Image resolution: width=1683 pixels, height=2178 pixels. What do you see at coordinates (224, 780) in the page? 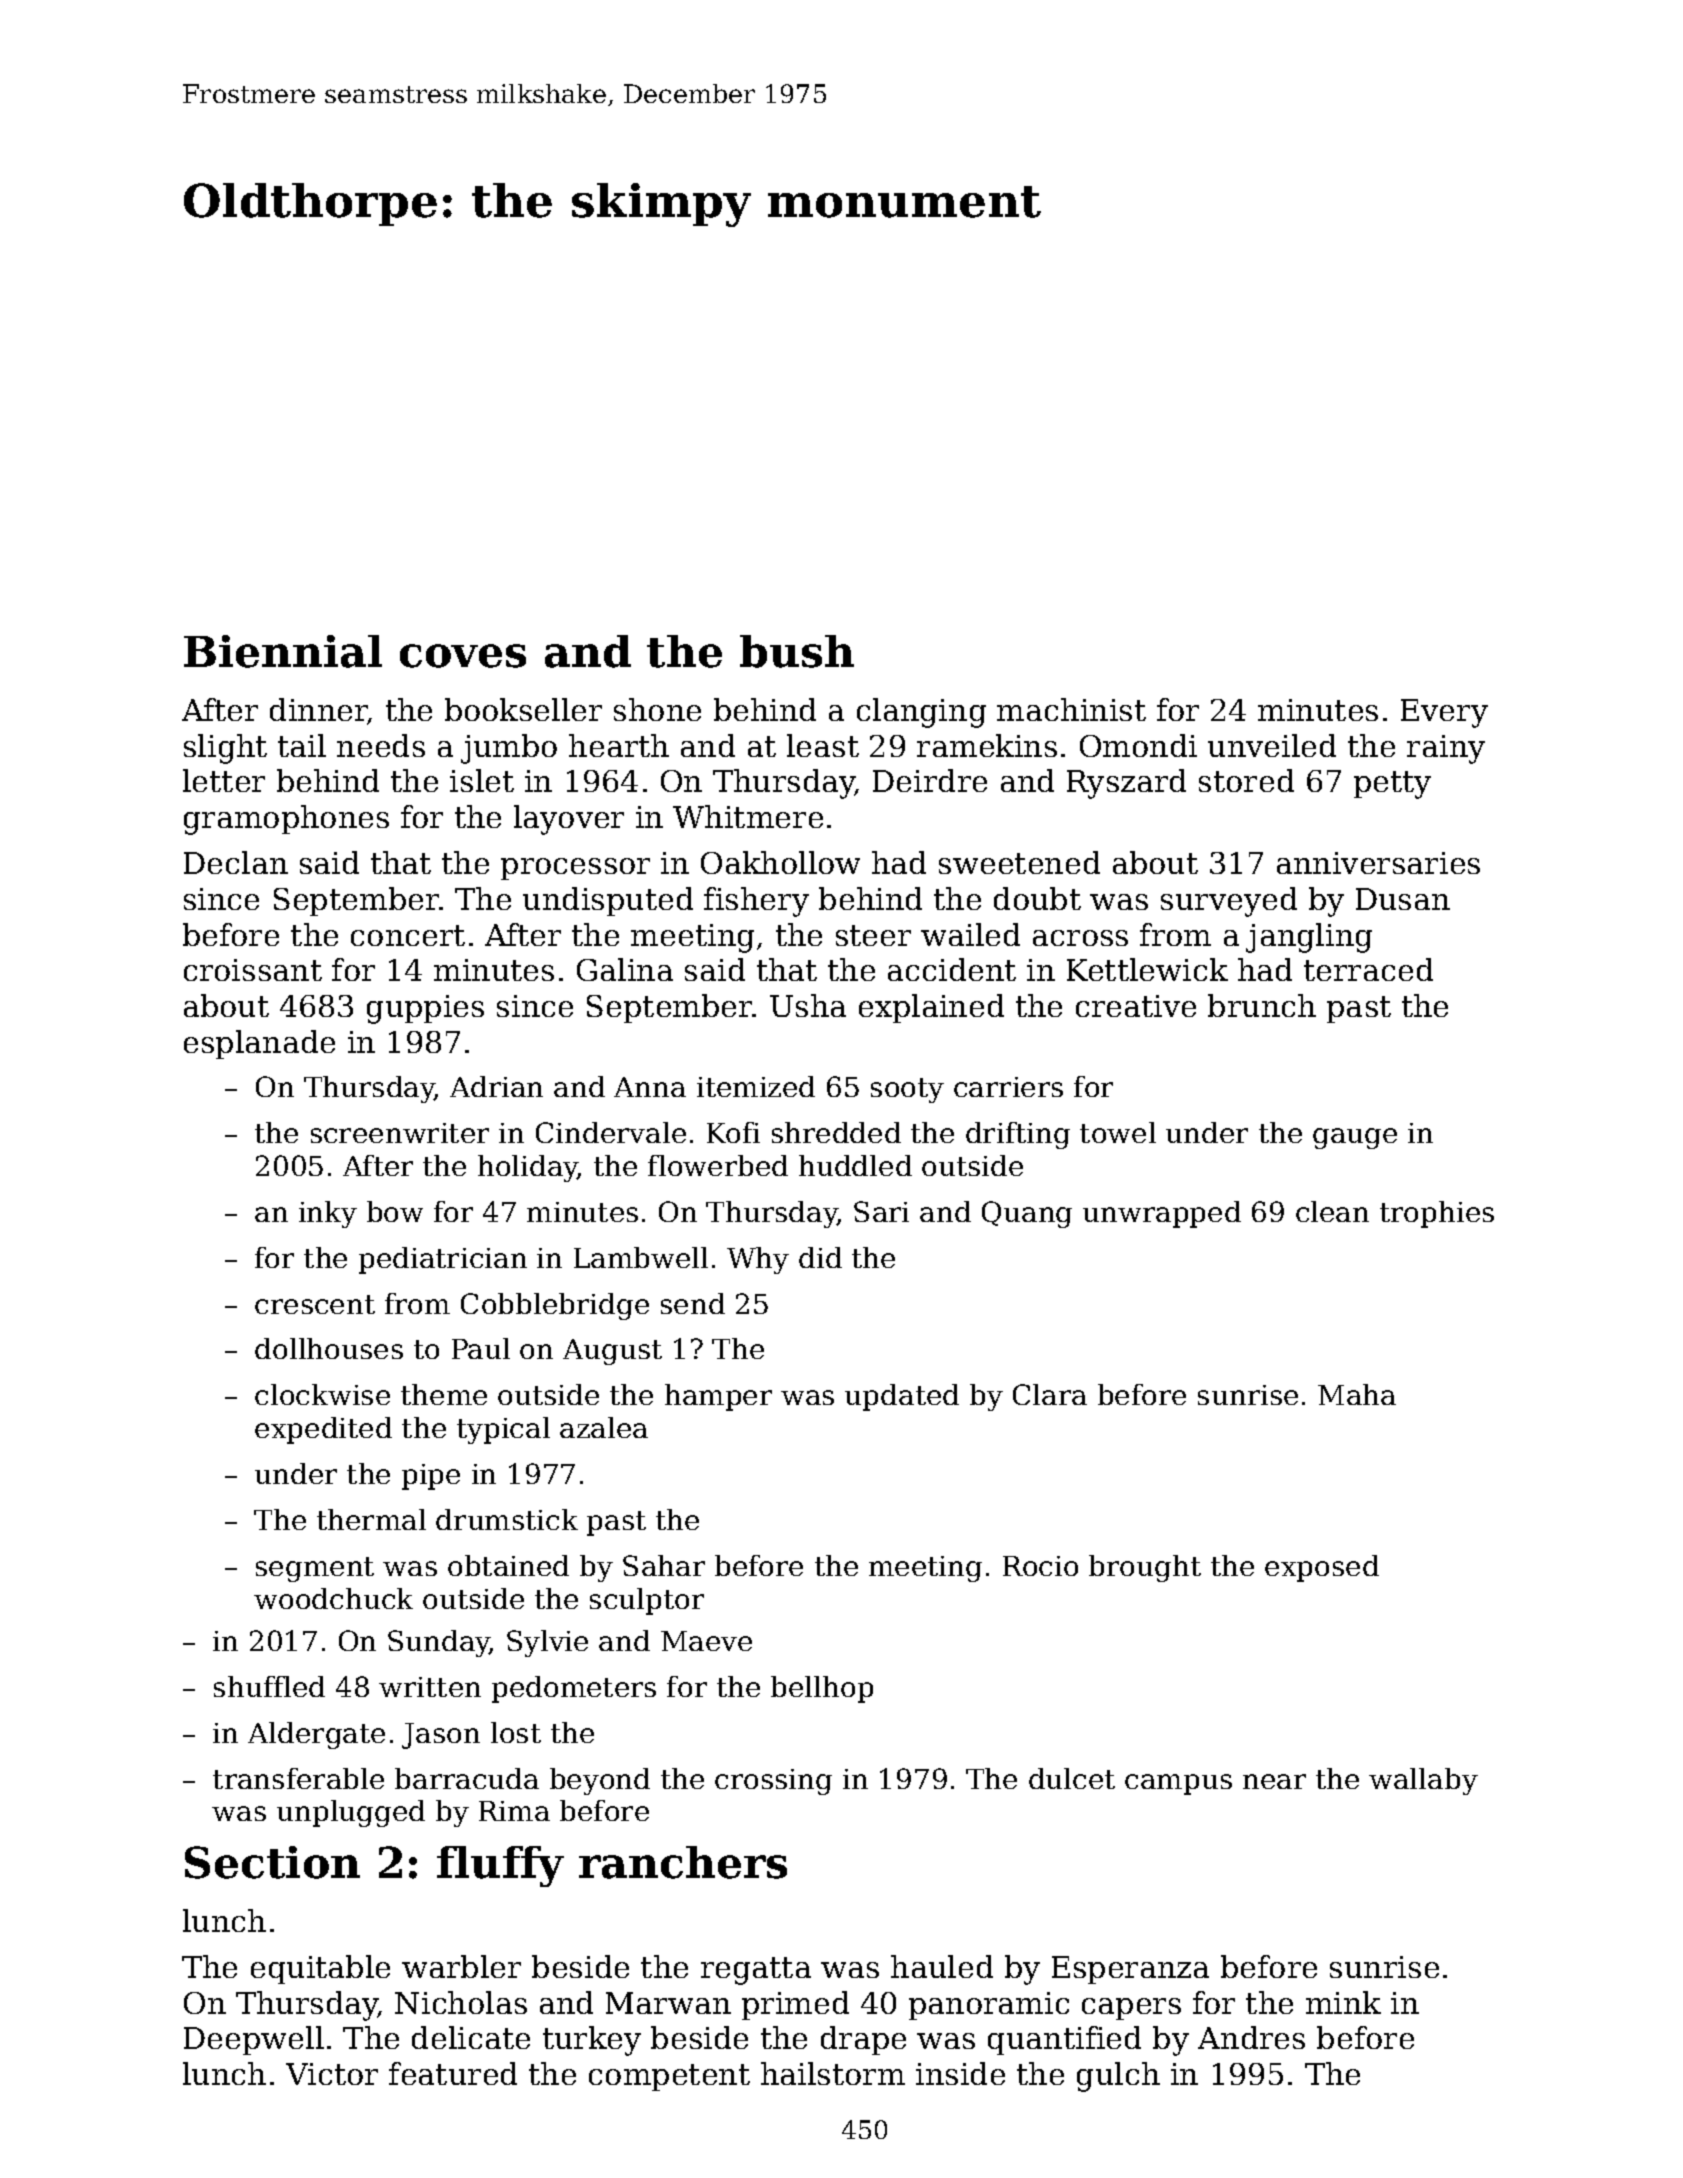
I see `letter` at bounding box center [224, 780].
